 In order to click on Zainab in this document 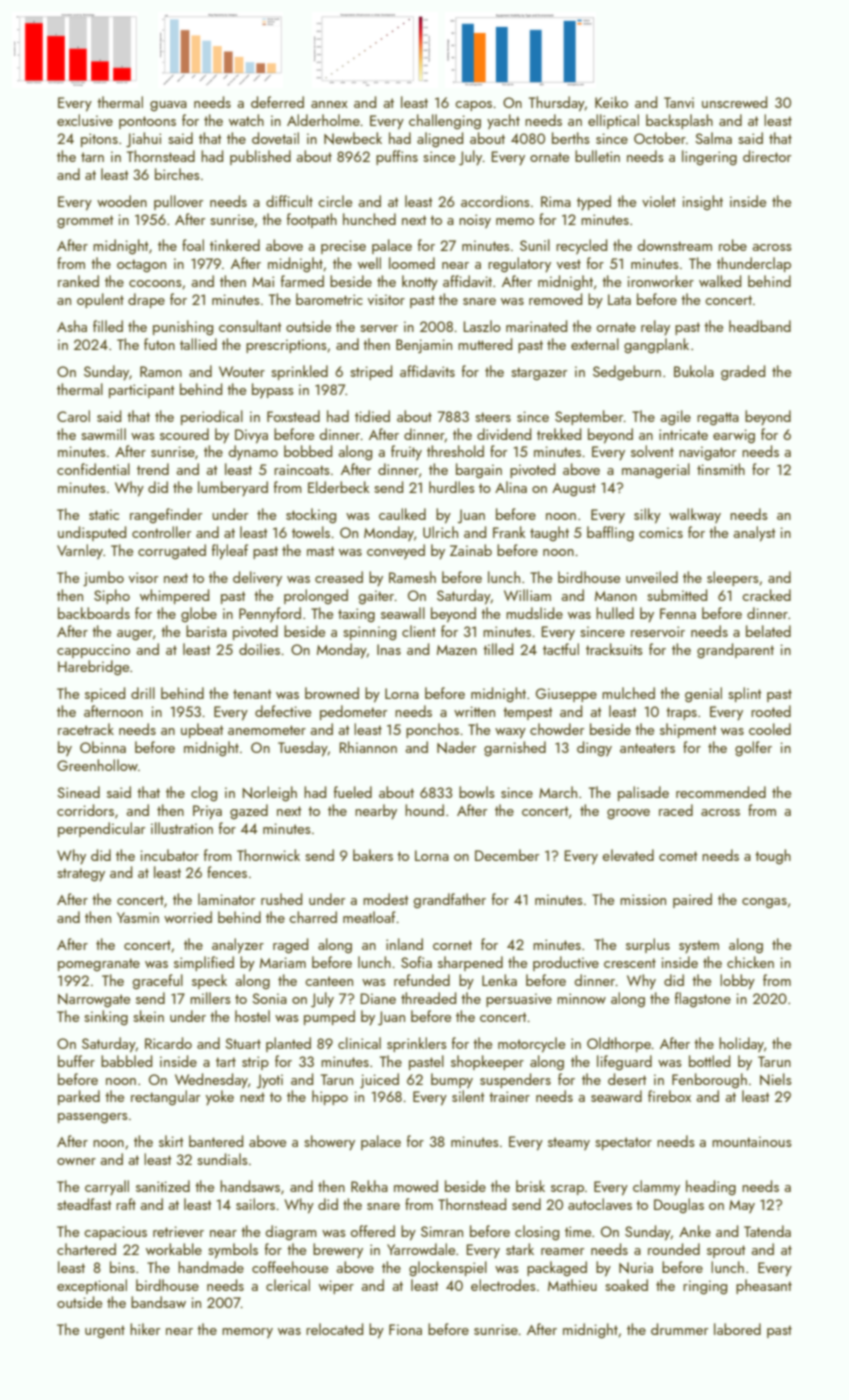, I will do `click(471, 550)`.
